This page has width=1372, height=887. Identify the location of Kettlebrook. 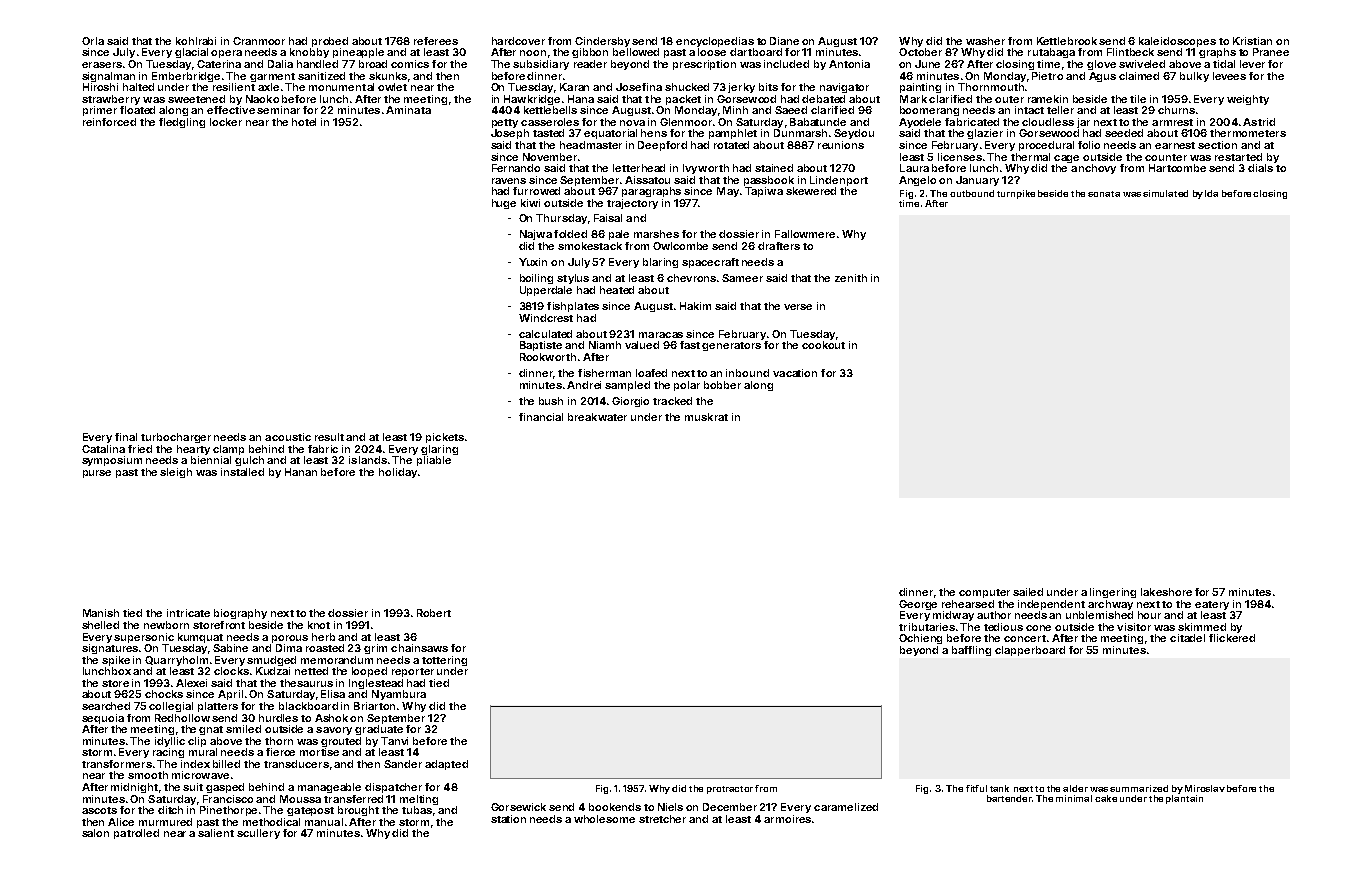
(1067, 41).
